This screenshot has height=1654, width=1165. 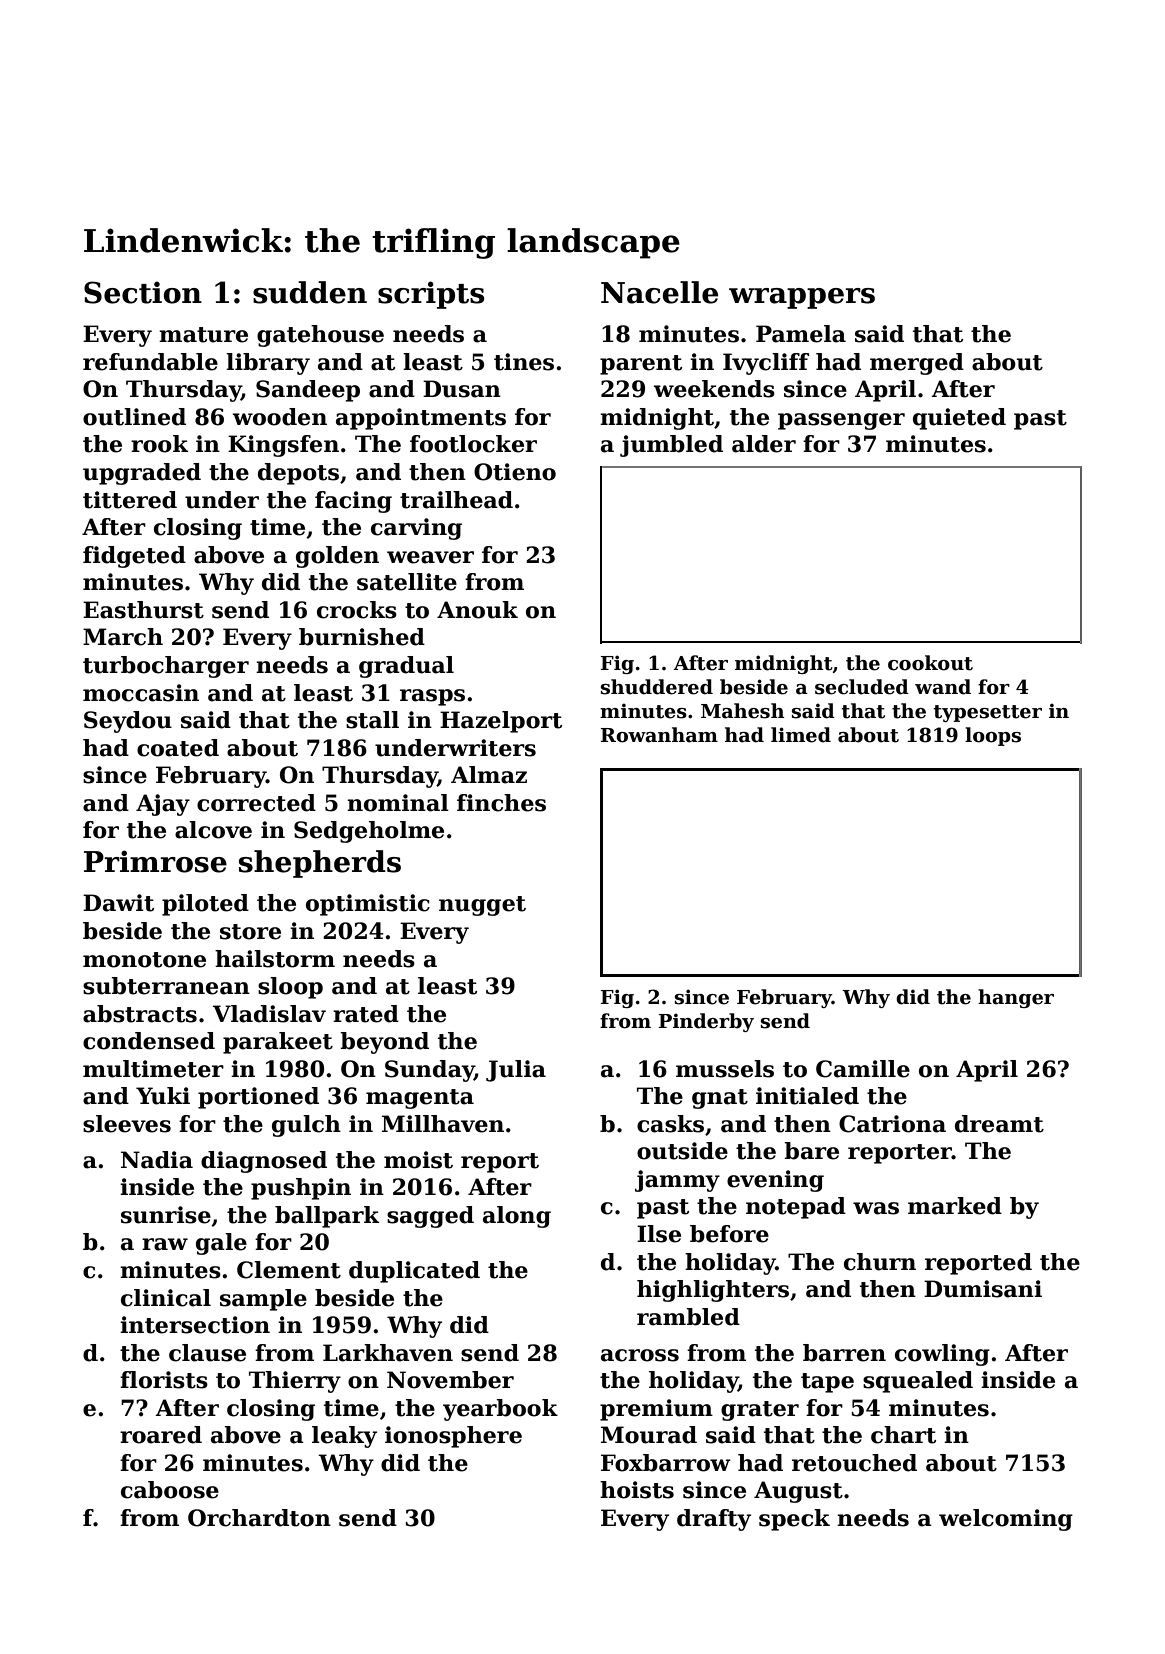 I want to click on Ilse, so click(x=659, y=1234).
